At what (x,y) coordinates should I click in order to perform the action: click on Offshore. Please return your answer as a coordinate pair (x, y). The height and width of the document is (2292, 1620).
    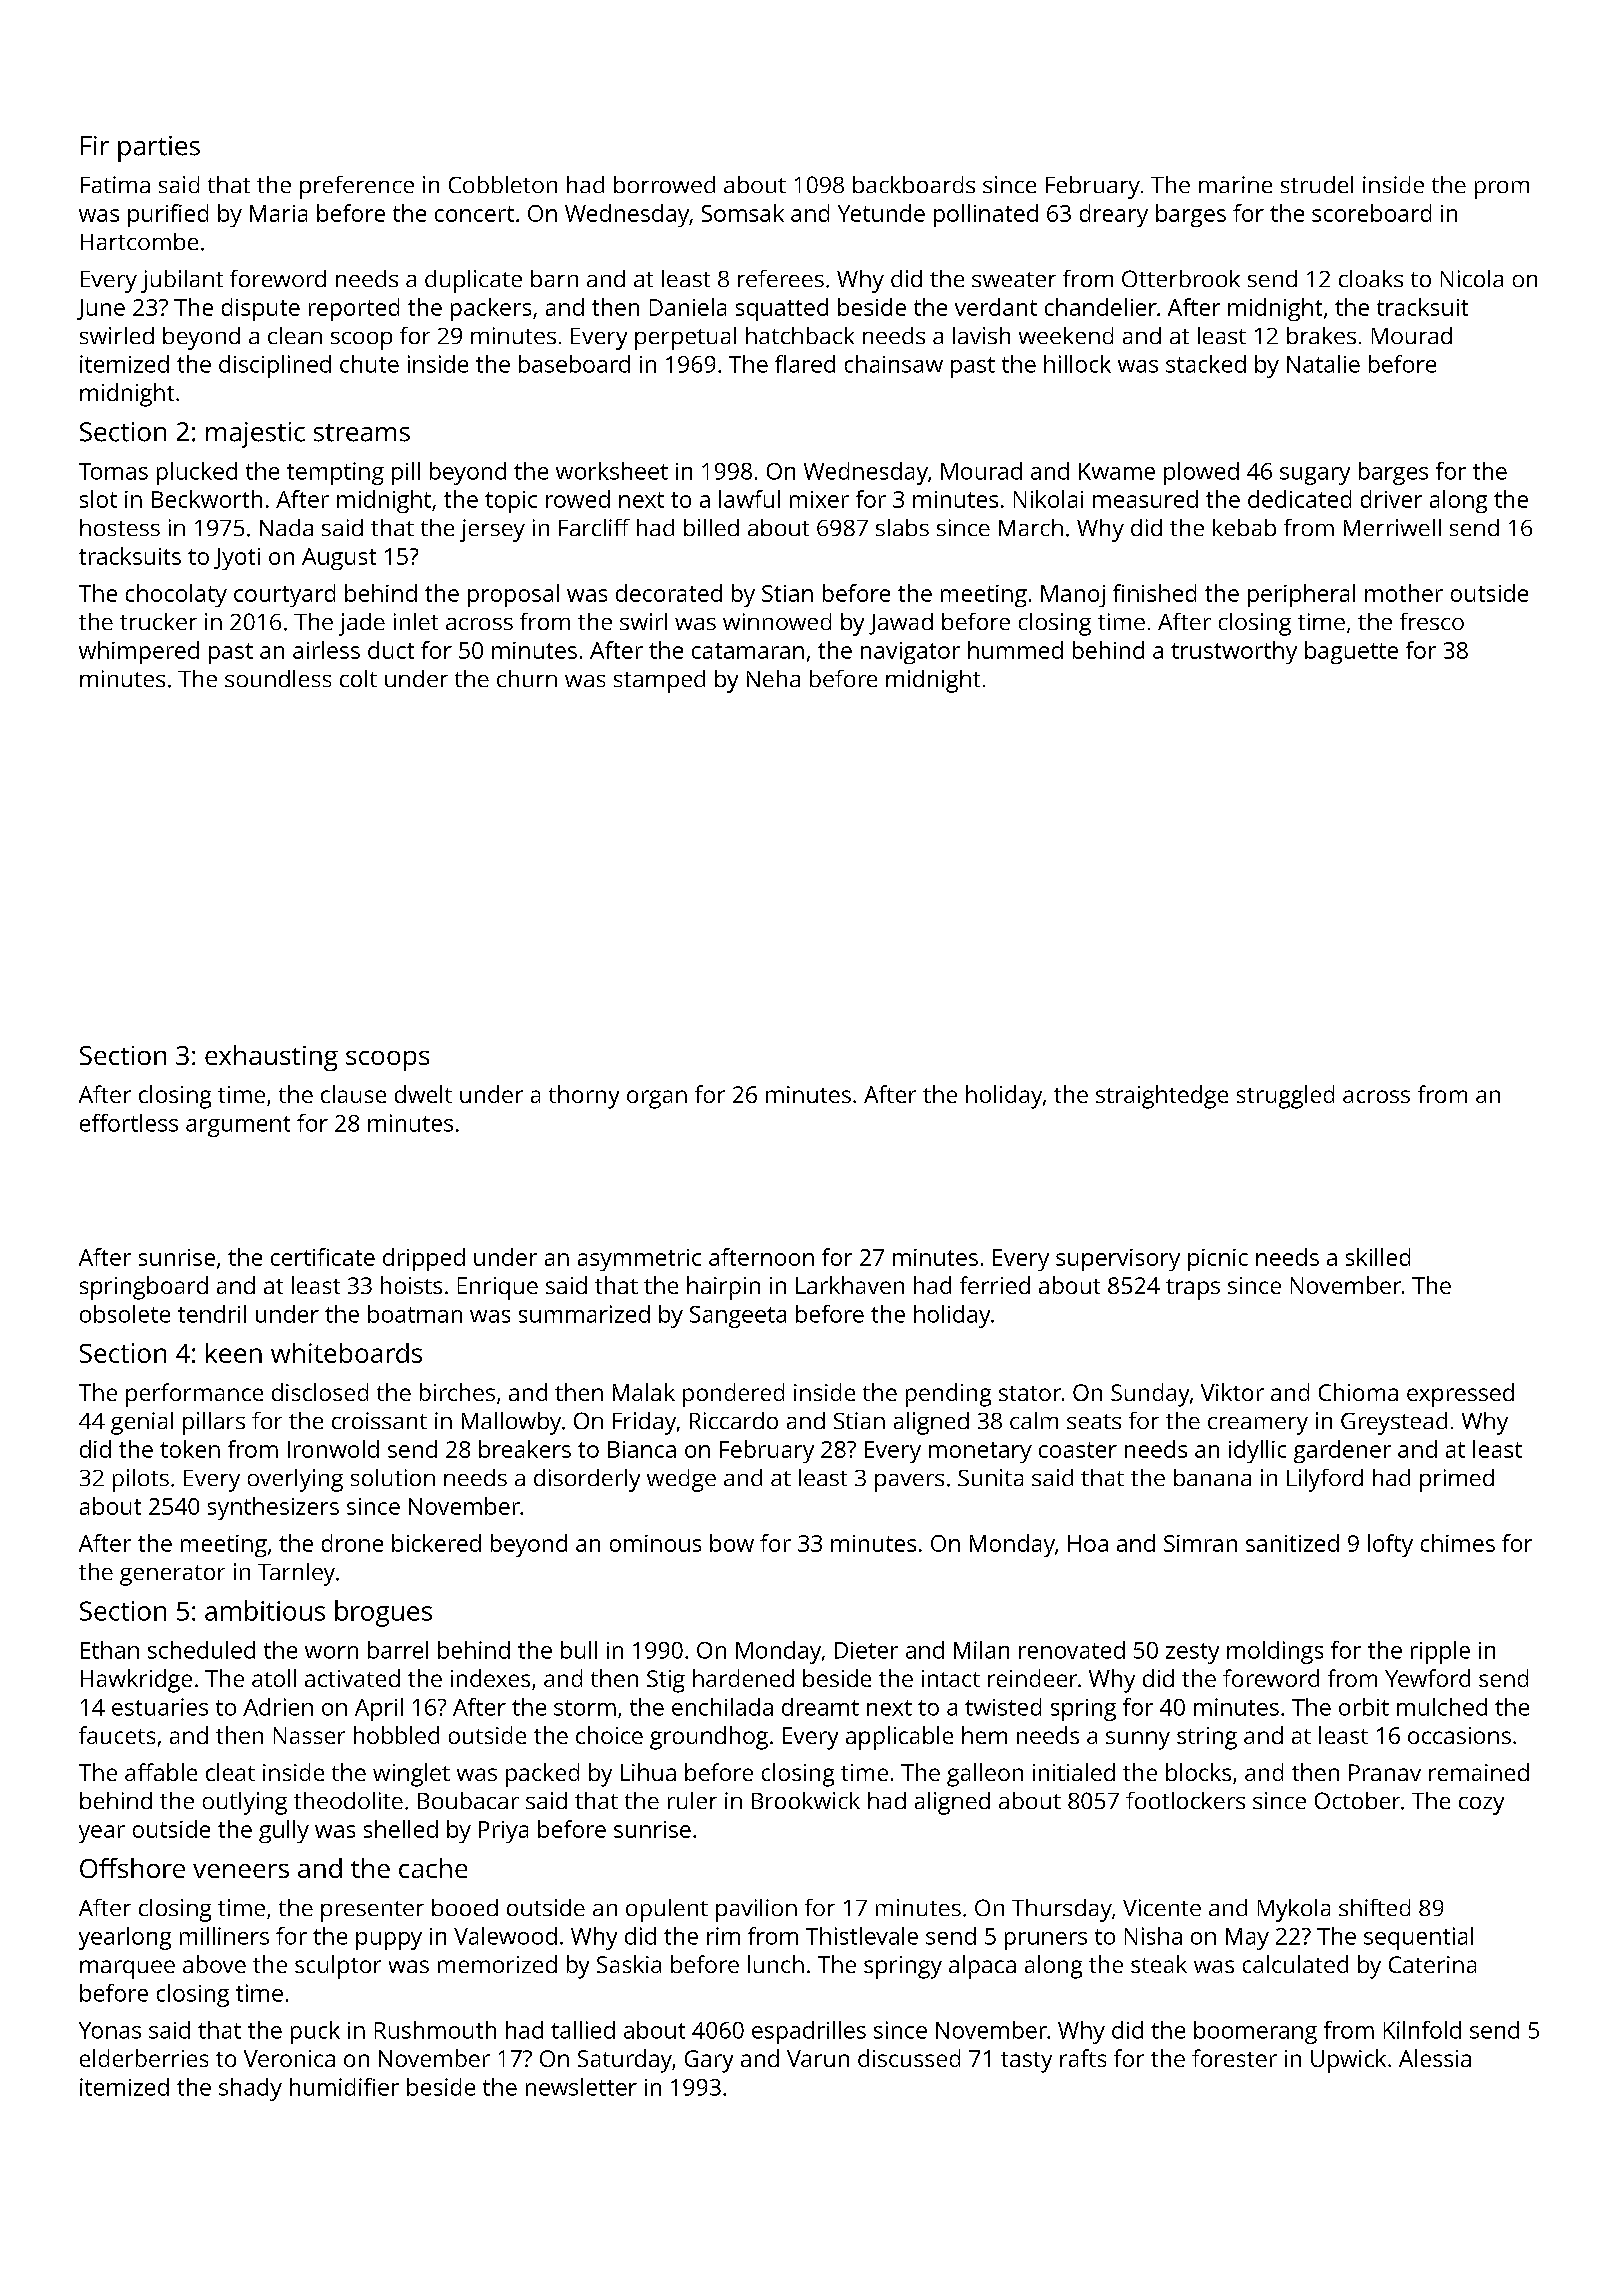
    Looking at the image, I should click on (132, 1868).
